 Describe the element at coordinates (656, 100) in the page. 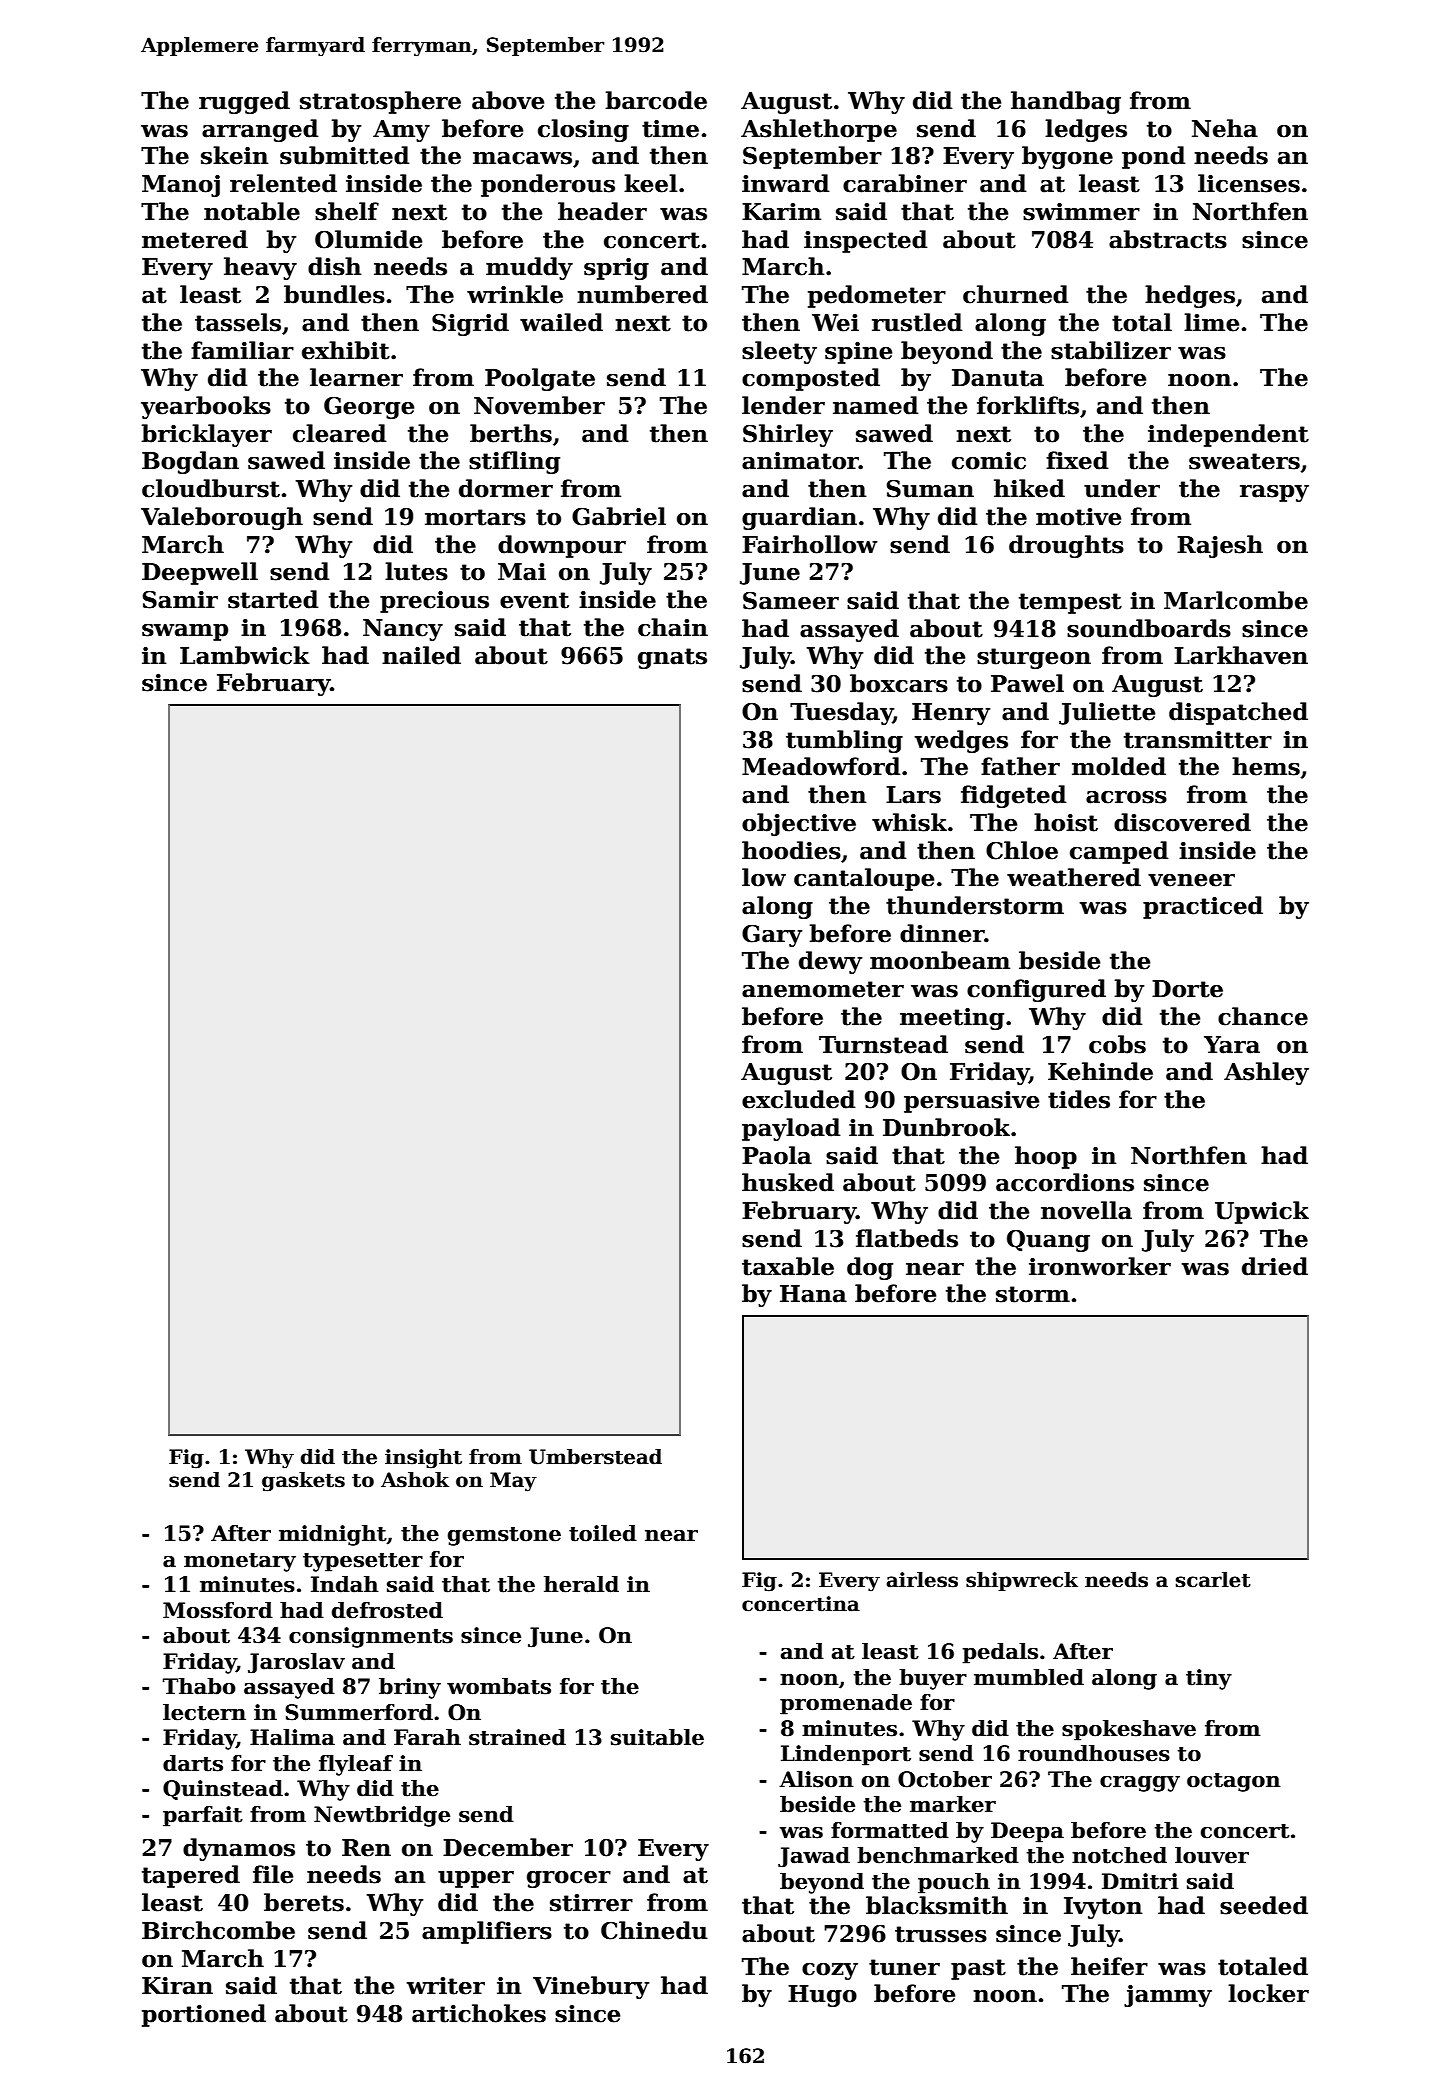

I see `barcode` at that location.
